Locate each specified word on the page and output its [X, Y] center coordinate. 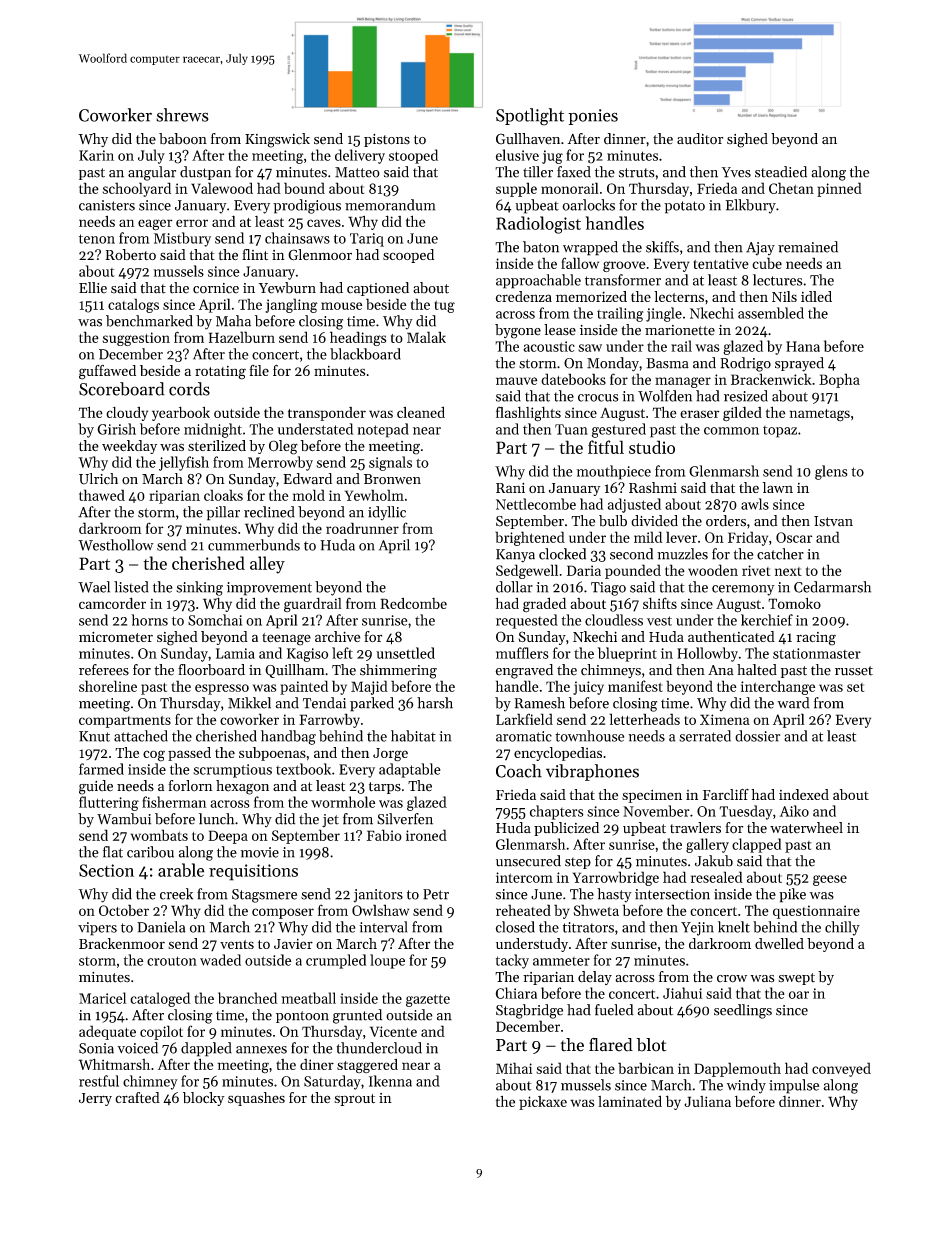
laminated [630, 1101]
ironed [426, 835]
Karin [96, 155]
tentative [721, 263]
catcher [780, 554]
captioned [378, 289]
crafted [137, 1097]
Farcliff [726, 794]
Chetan [791, 188]
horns [149, 620]
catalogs [133, 305]
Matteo [357, 172]
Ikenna [390, 1081]
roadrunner [362, 528]
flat [113, 852]
